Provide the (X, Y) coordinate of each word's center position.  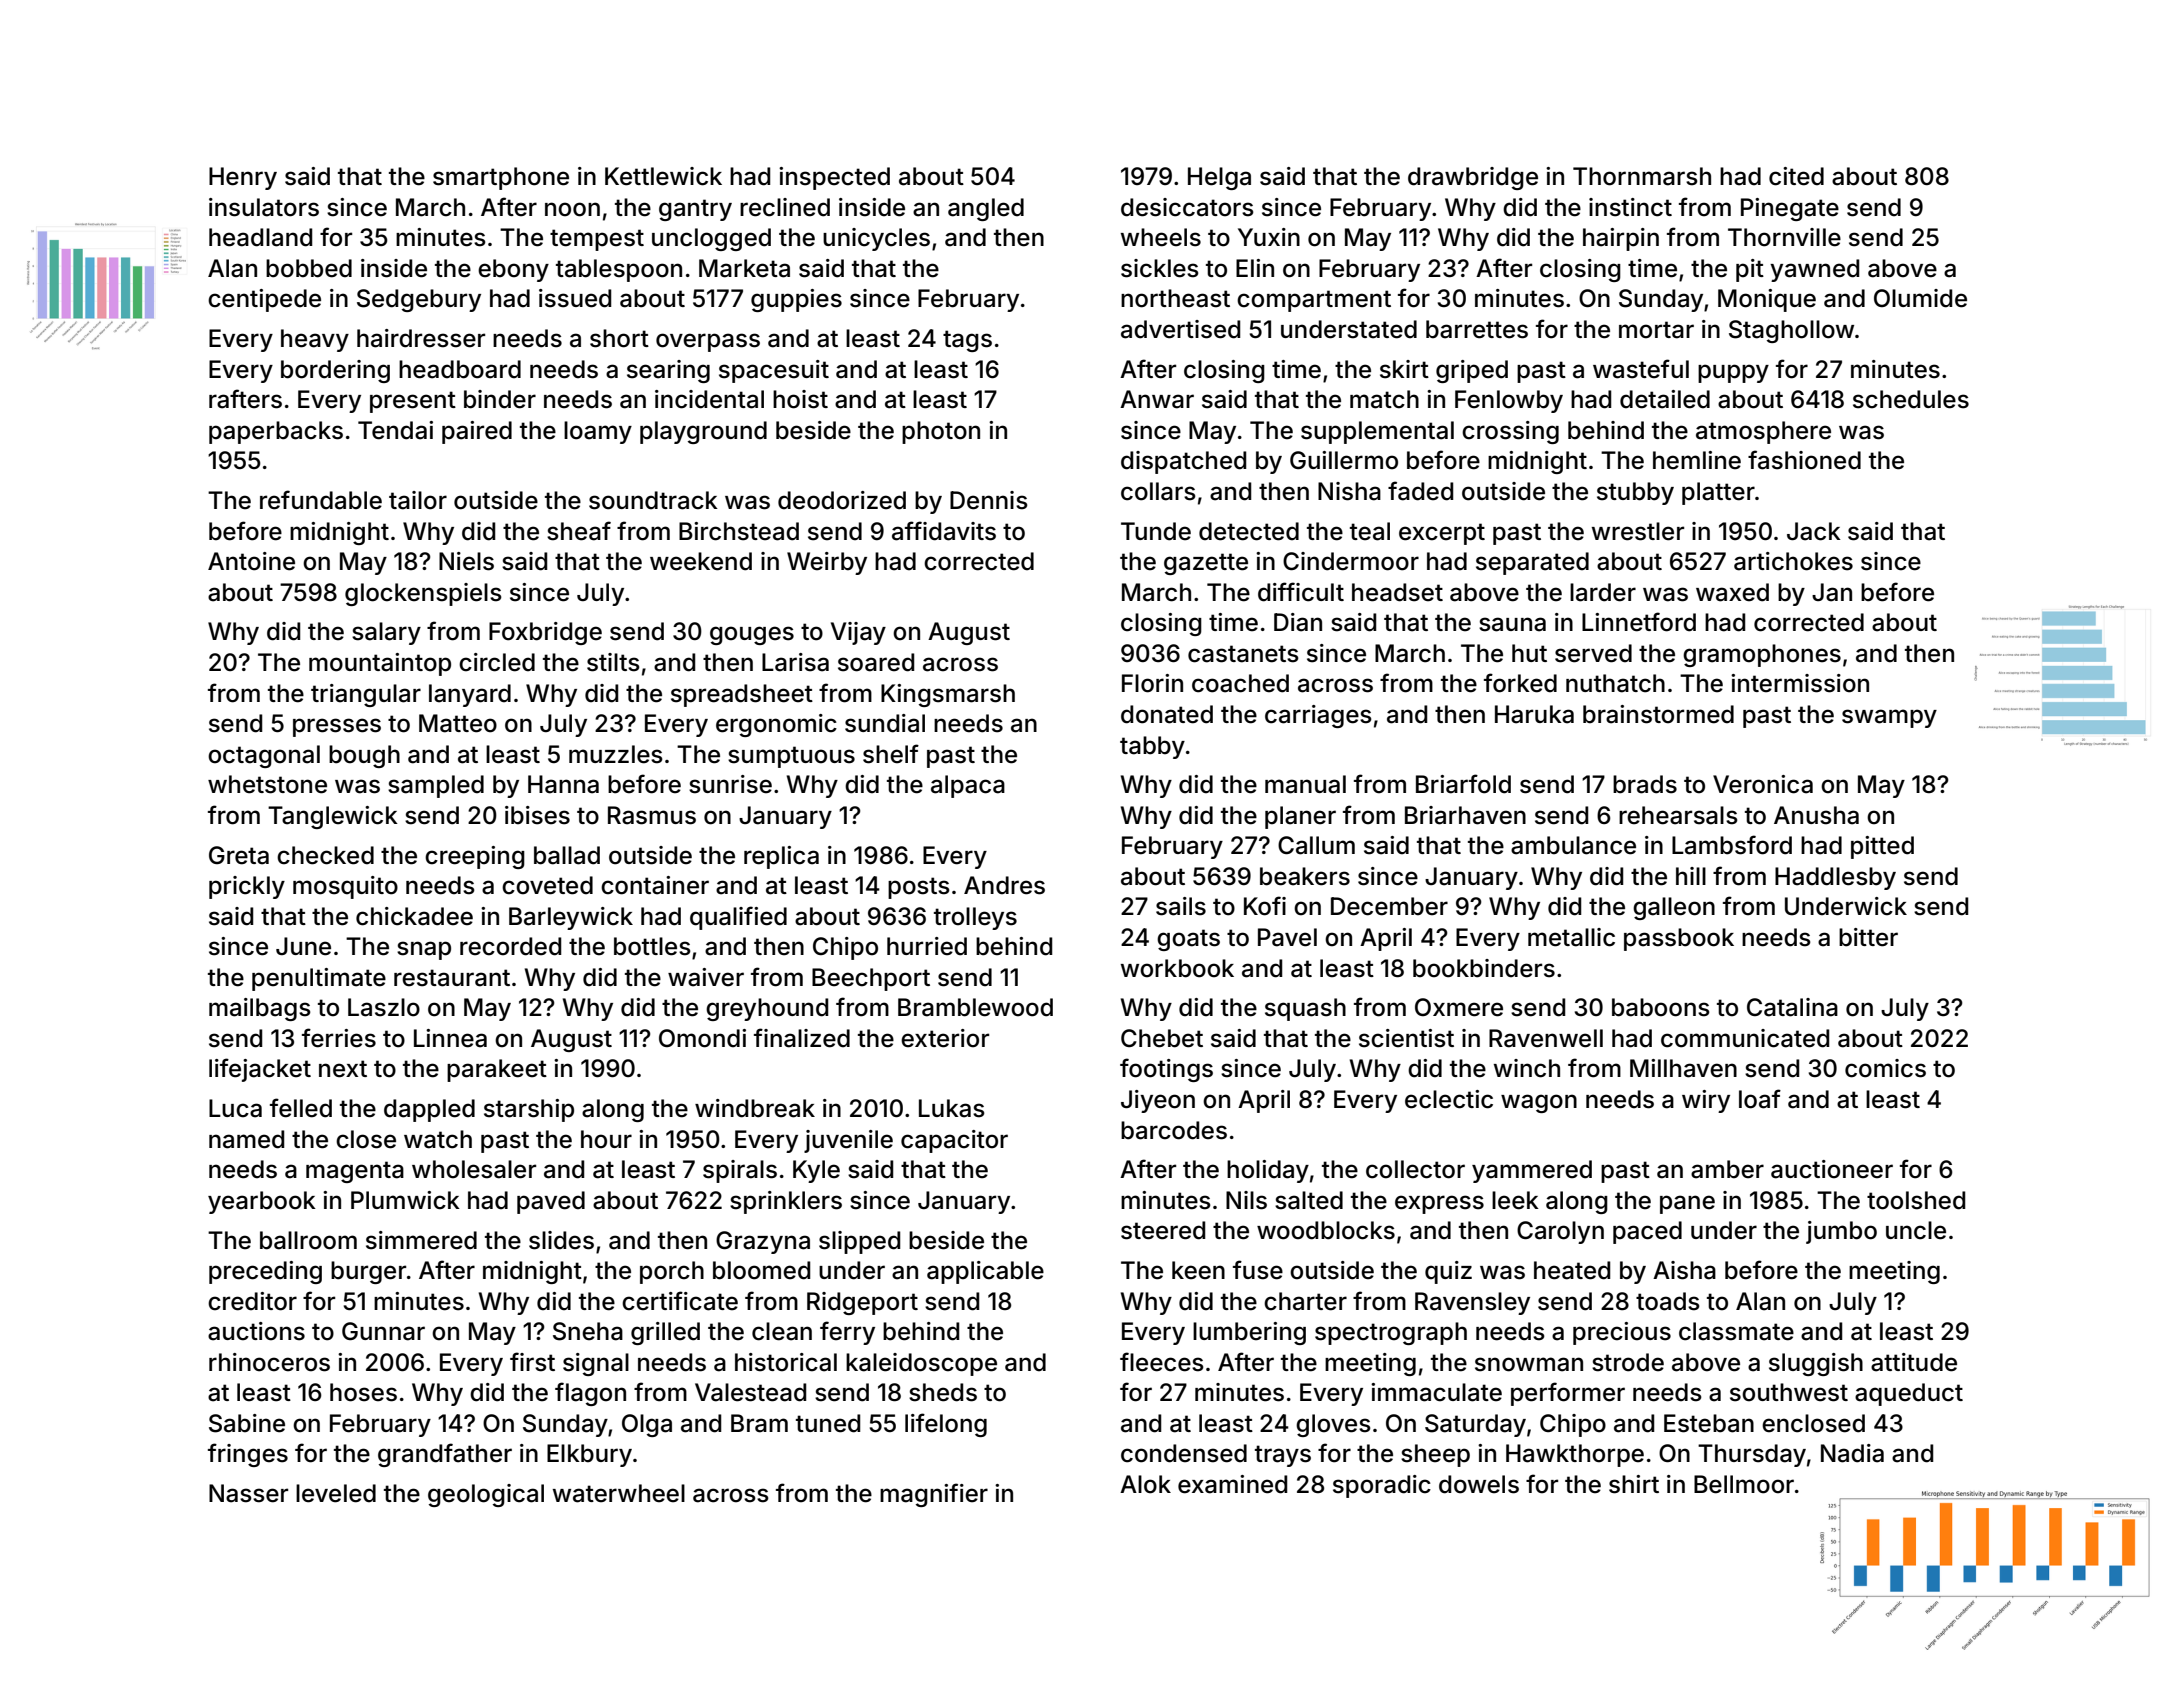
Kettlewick (663, 176)
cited (1796, 176)
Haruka (1534, 714)
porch (672, 1272)
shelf (891, 754)
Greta (239, 855)
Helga (1219, 178)
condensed (1184, 1453)
